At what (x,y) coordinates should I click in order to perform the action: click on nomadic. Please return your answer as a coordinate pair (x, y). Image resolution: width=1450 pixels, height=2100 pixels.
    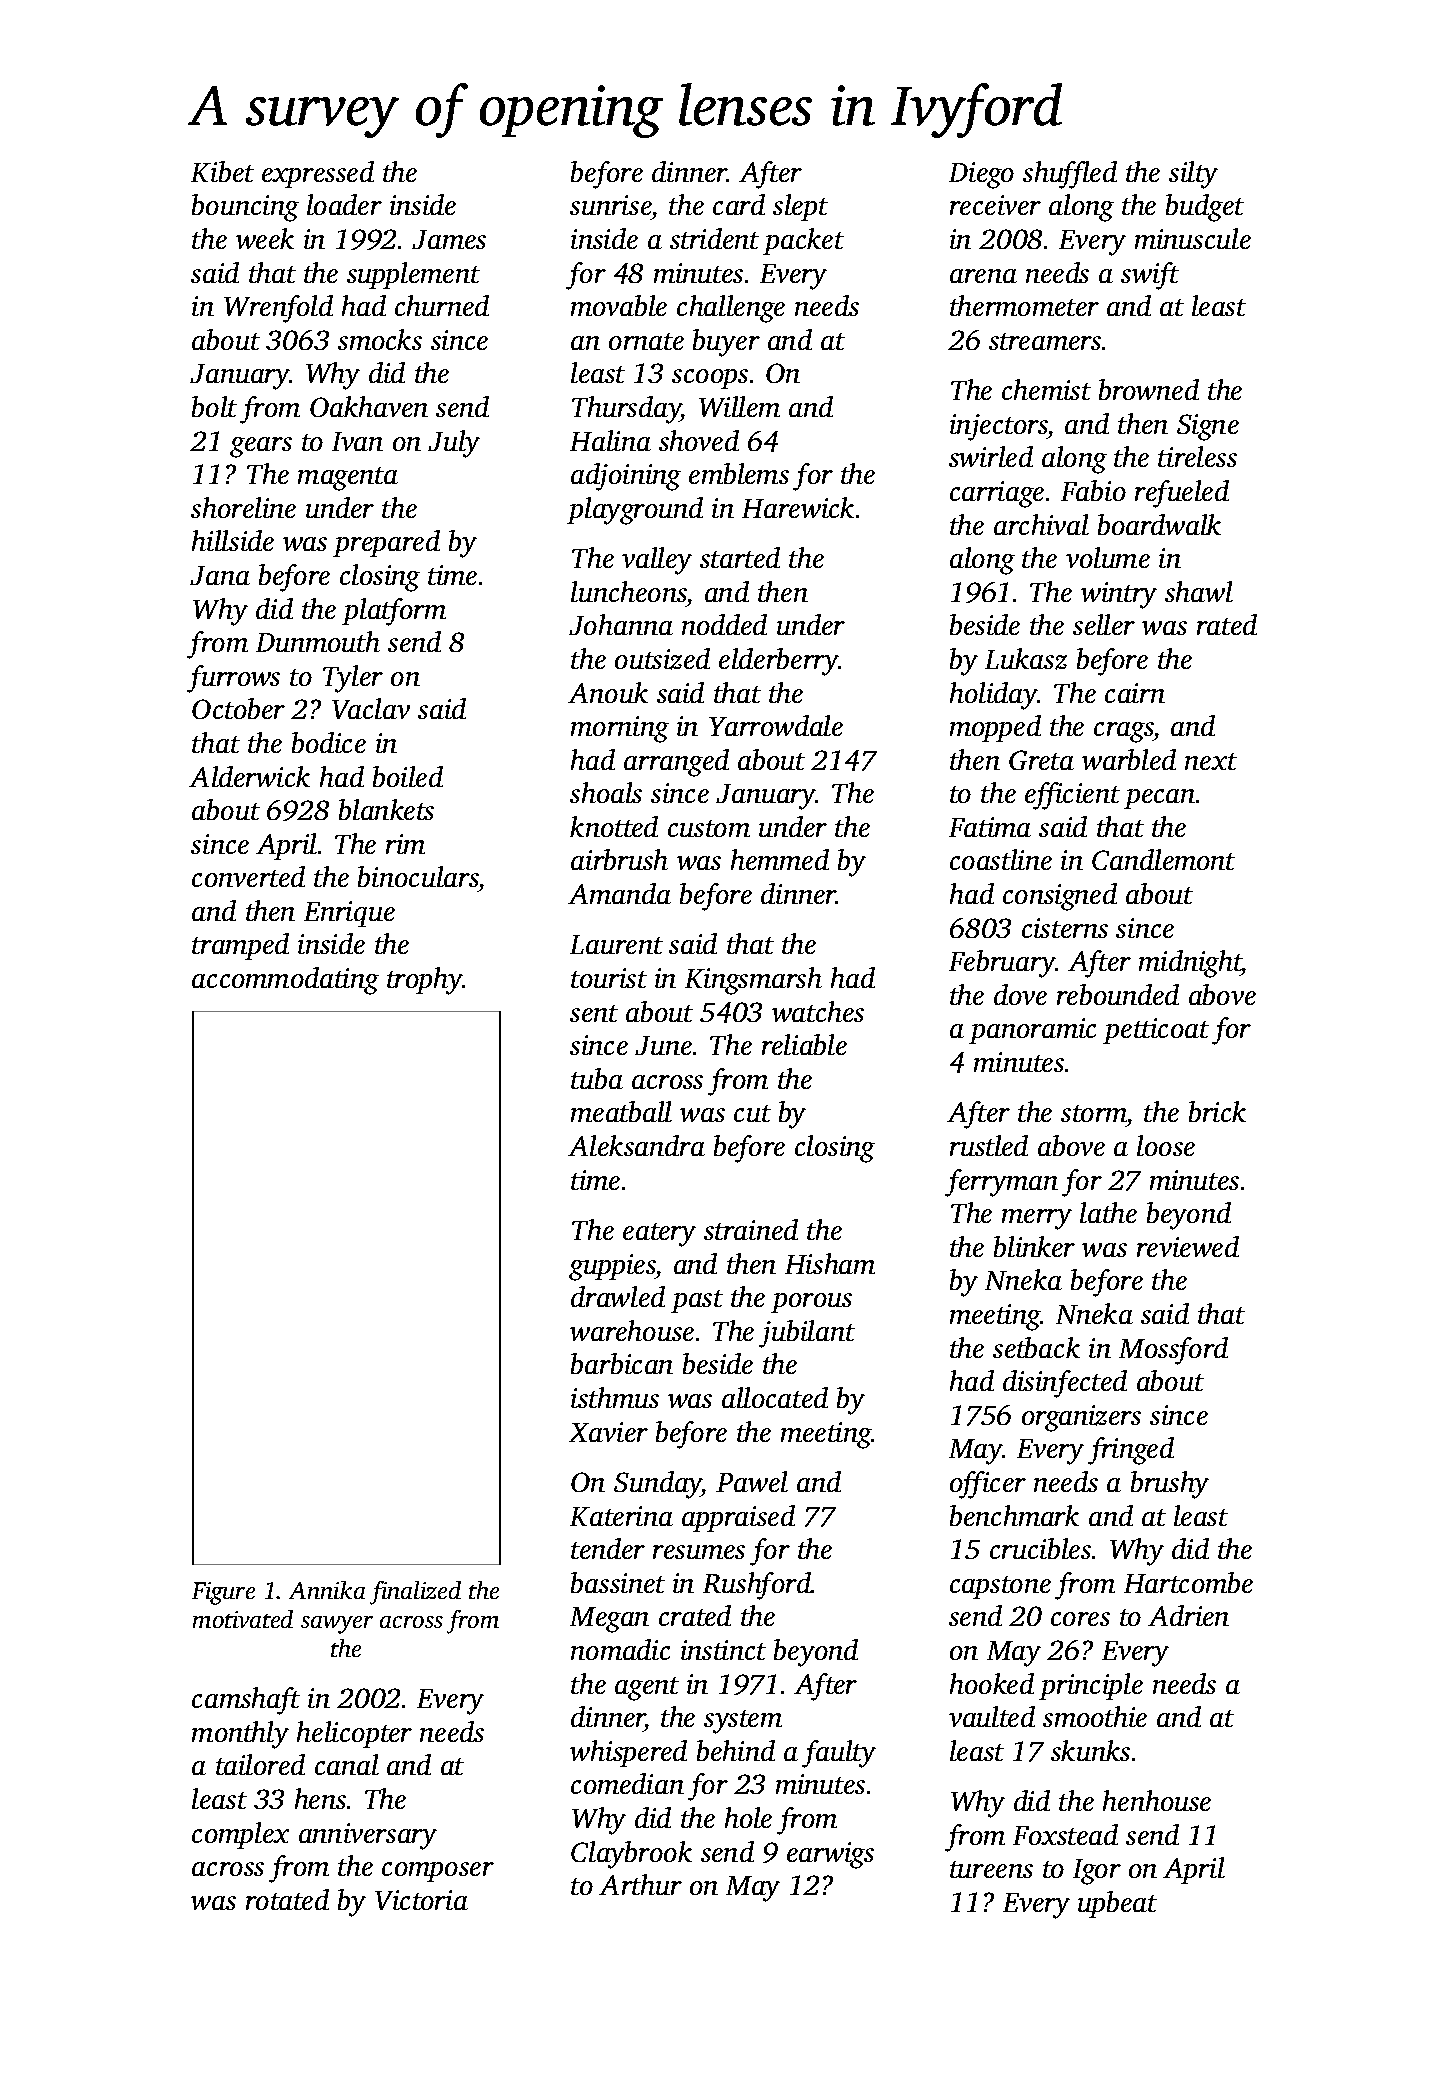
    Looking at the image, I should click on (620, 1649).
